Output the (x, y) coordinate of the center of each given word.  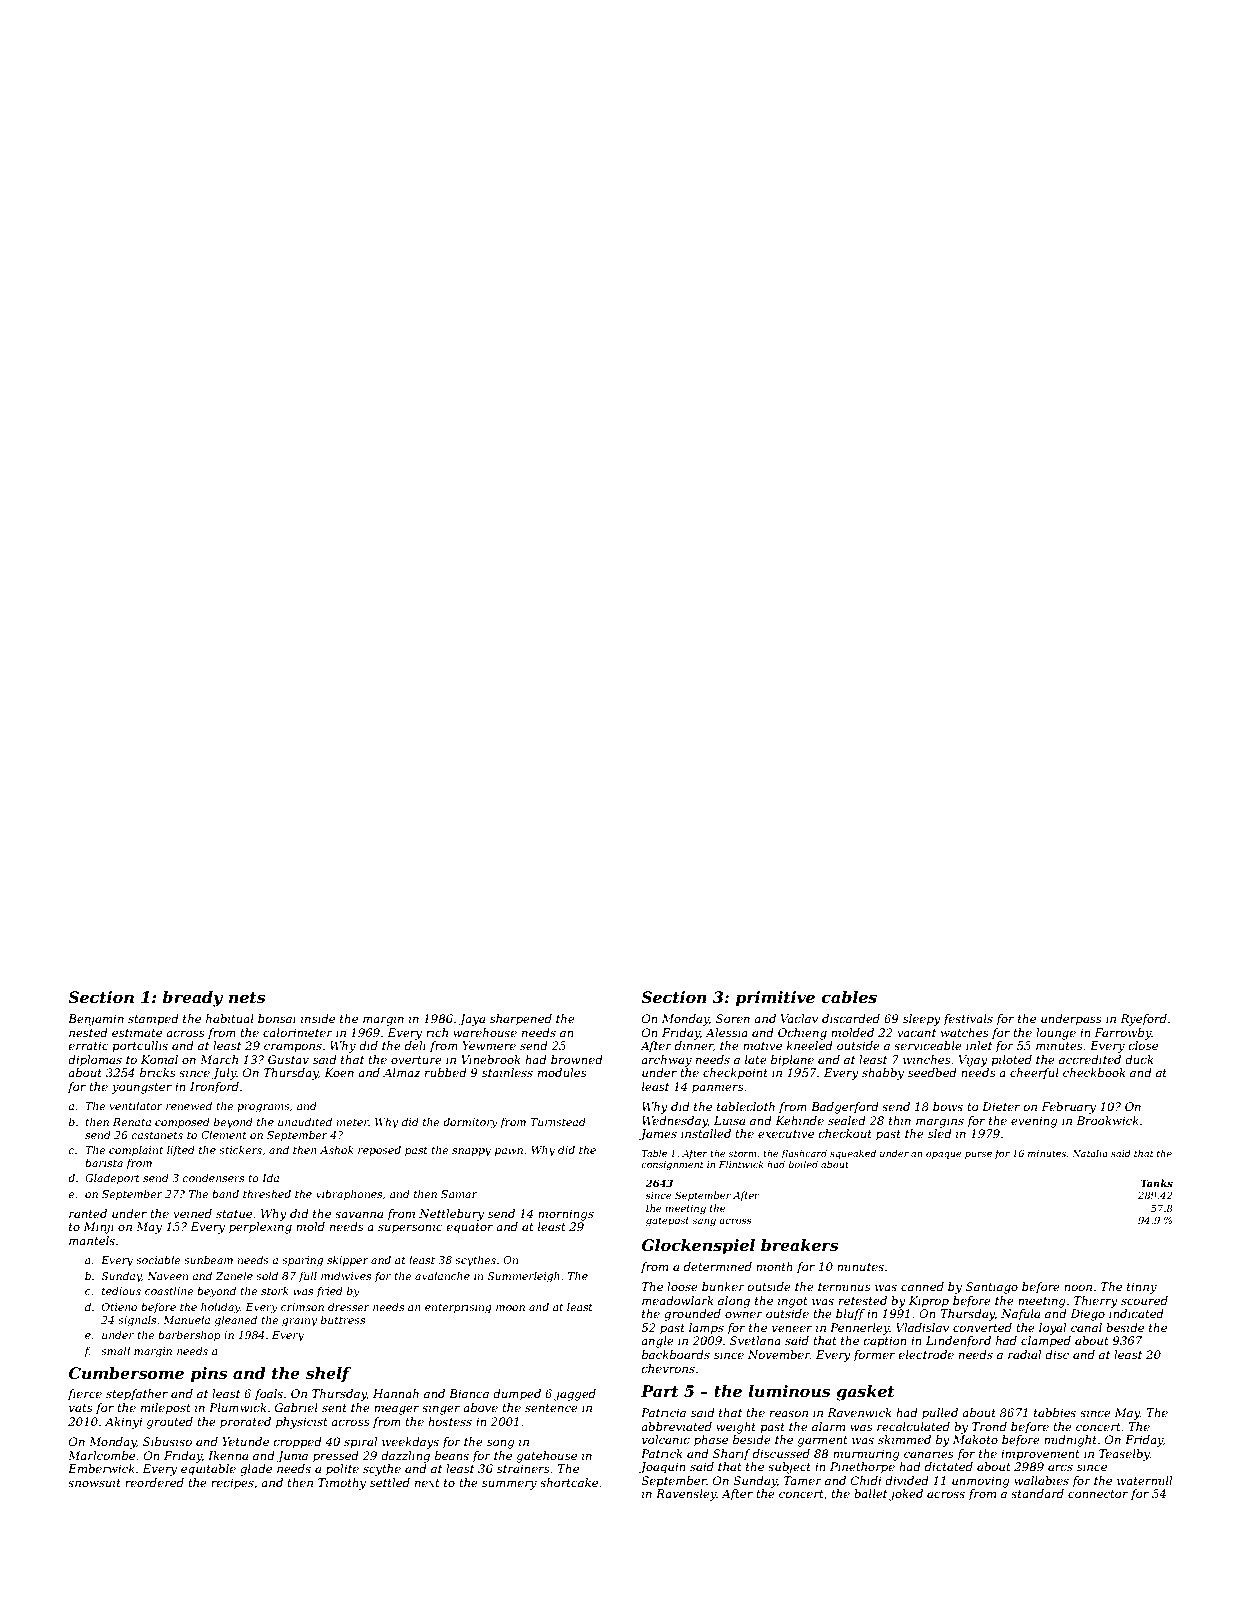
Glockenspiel (698, 1247)
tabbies (1055, 1412)
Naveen (167, 1276)
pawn (509, 1152)
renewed (189, 1106)
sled (940, 1133)
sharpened (521, 1020)
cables (849, 997)
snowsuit (94, 1482)
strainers (523, 1468)
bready (192, 999)
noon (1078, 1288)
